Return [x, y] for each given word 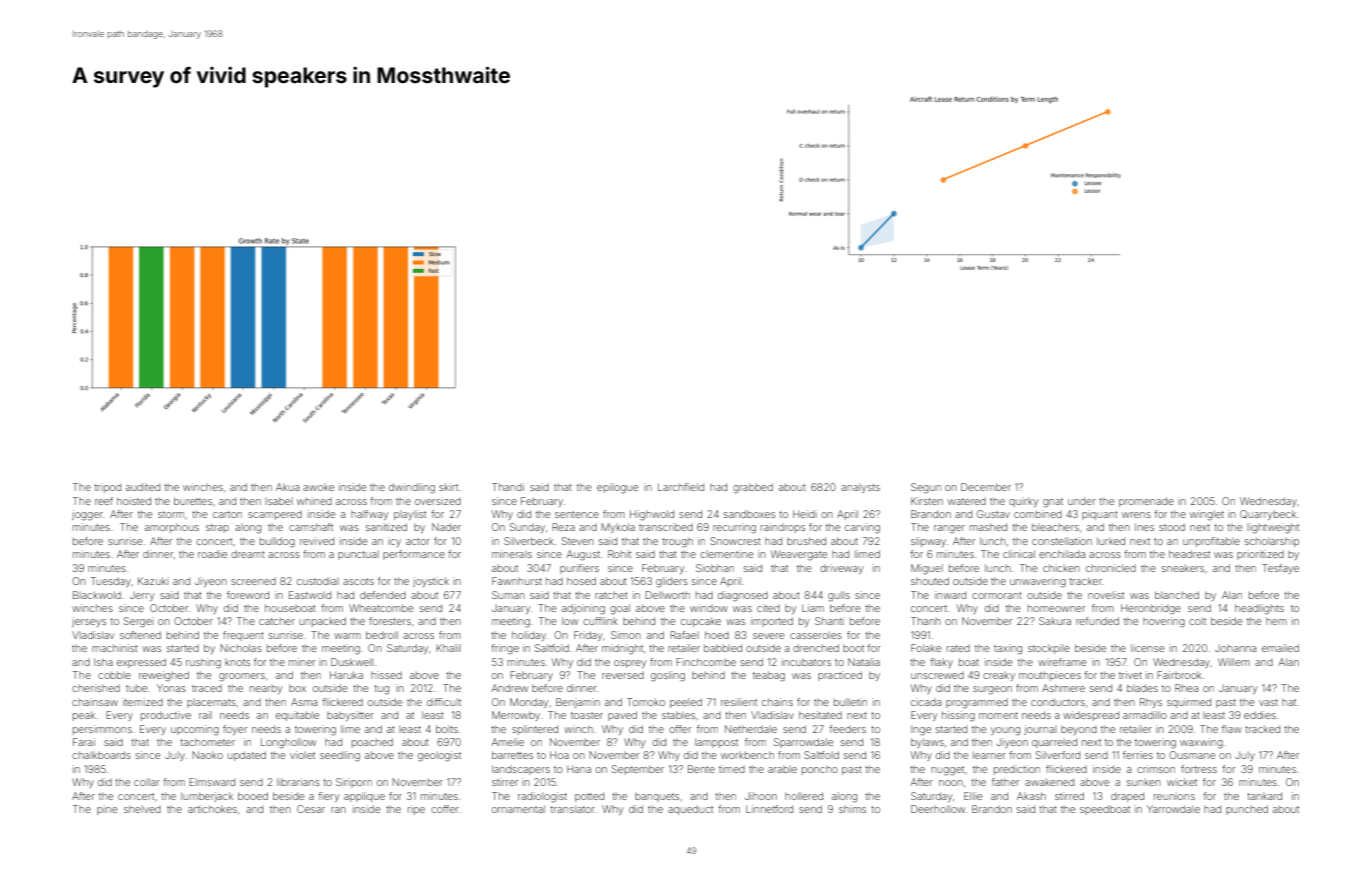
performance [414, 555]
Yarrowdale [1173, 809]
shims [852, 809]
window [709, 608]
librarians [298, 782]
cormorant [997, 595]
